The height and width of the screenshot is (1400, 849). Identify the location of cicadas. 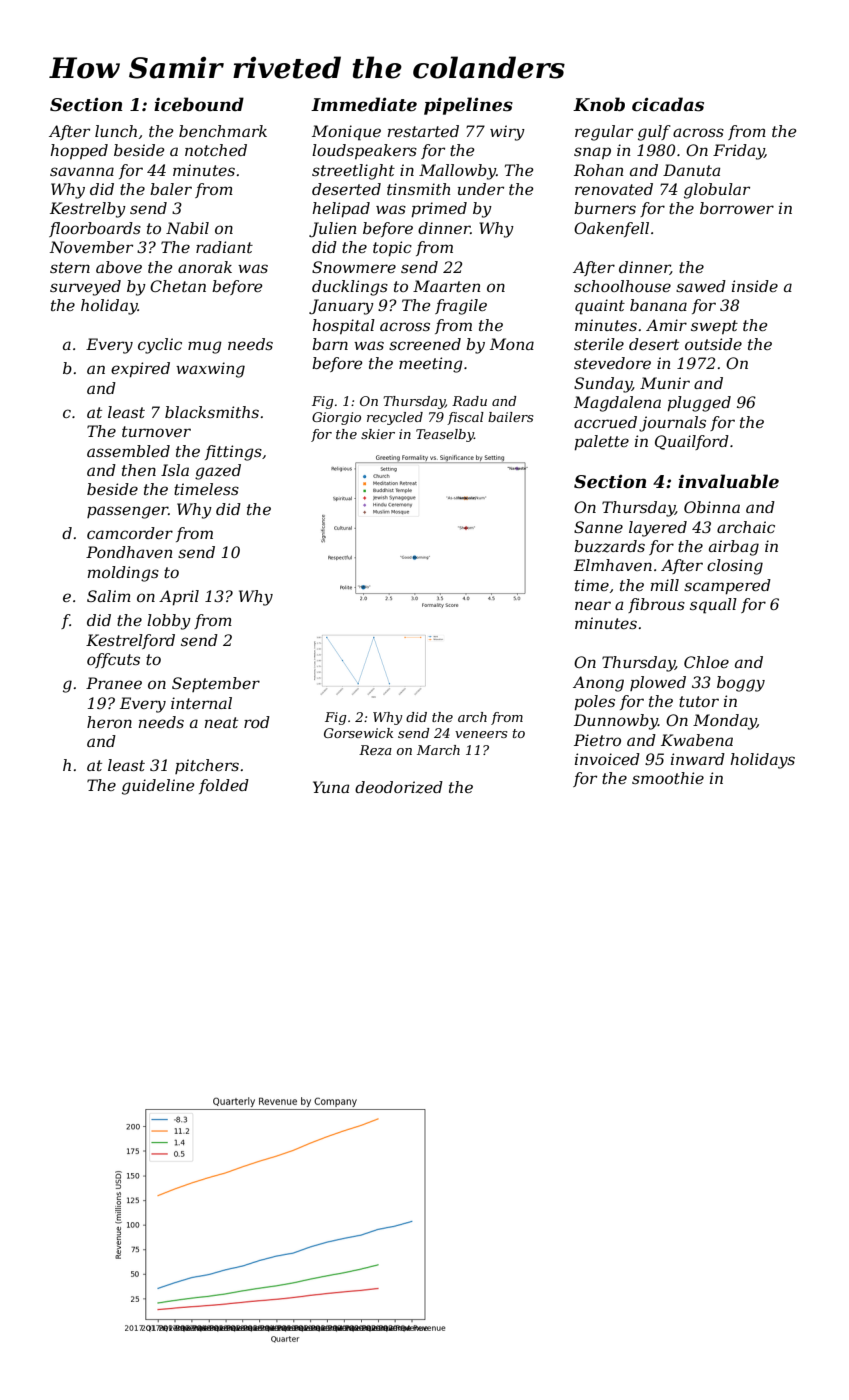
(668, 104).
